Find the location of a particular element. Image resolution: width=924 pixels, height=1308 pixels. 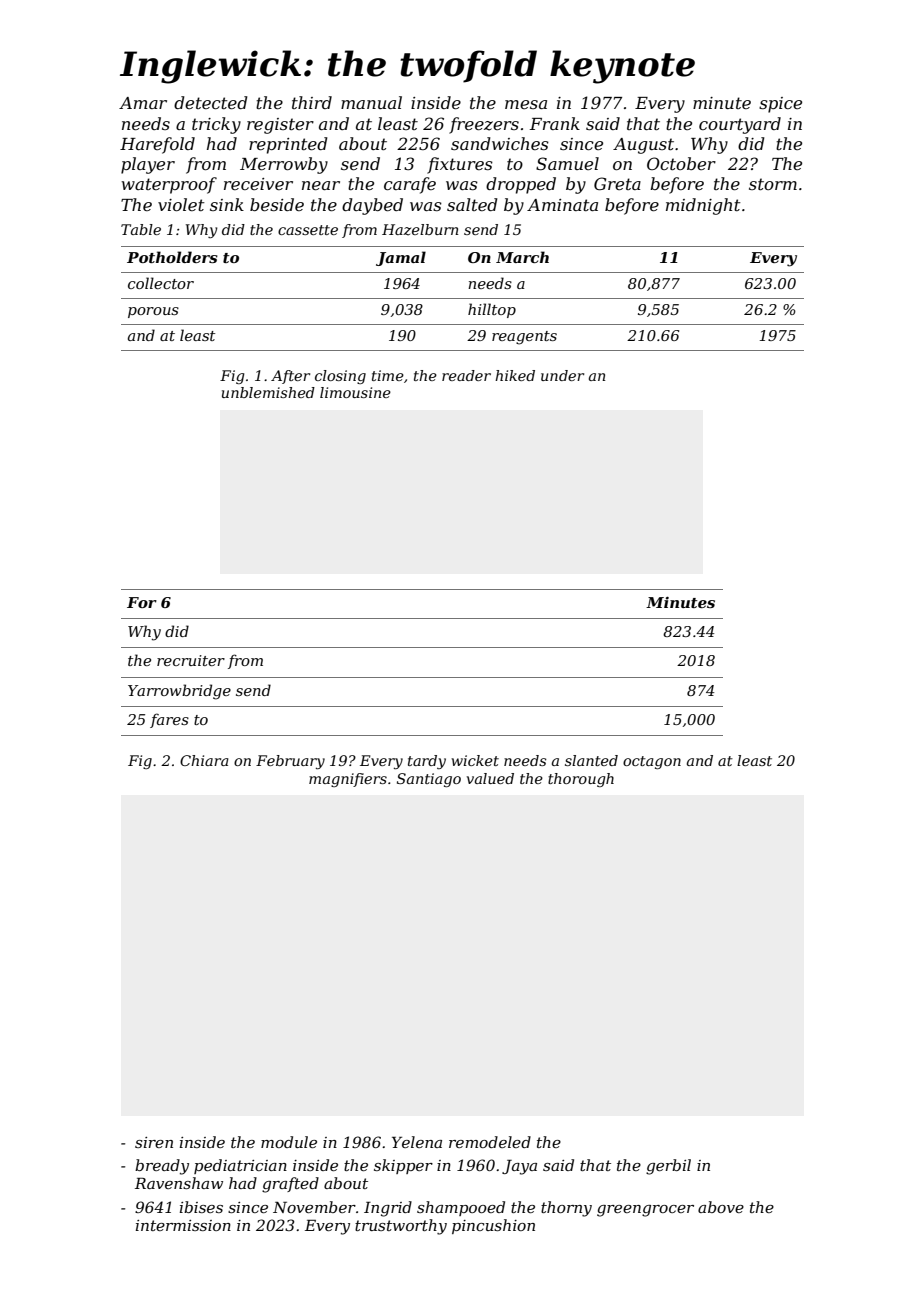

Chiara is located at coordinates (204, 760).
